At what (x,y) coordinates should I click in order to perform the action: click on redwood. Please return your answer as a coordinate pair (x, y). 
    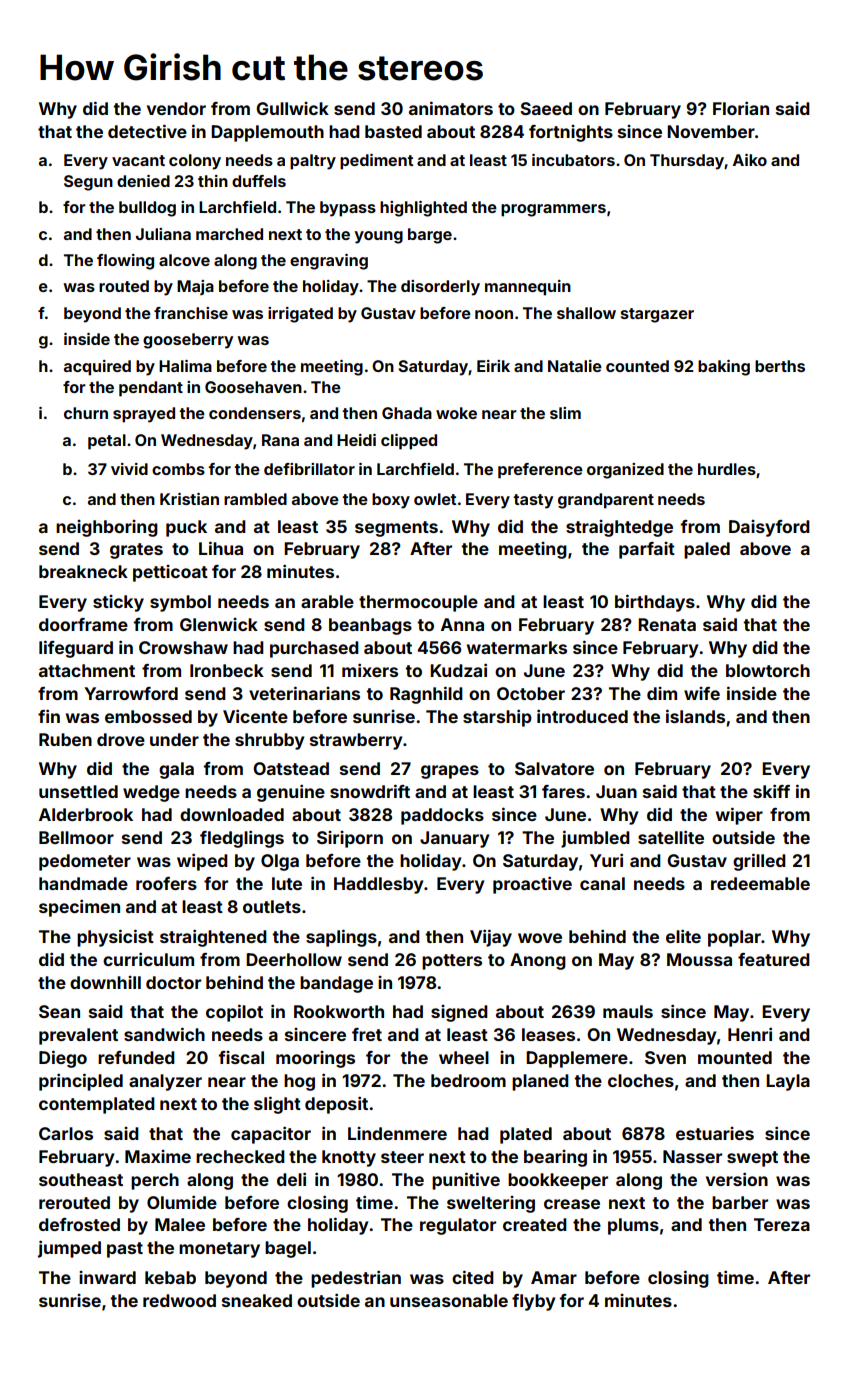
    Looking at the image, I should click on (179, 1300).
